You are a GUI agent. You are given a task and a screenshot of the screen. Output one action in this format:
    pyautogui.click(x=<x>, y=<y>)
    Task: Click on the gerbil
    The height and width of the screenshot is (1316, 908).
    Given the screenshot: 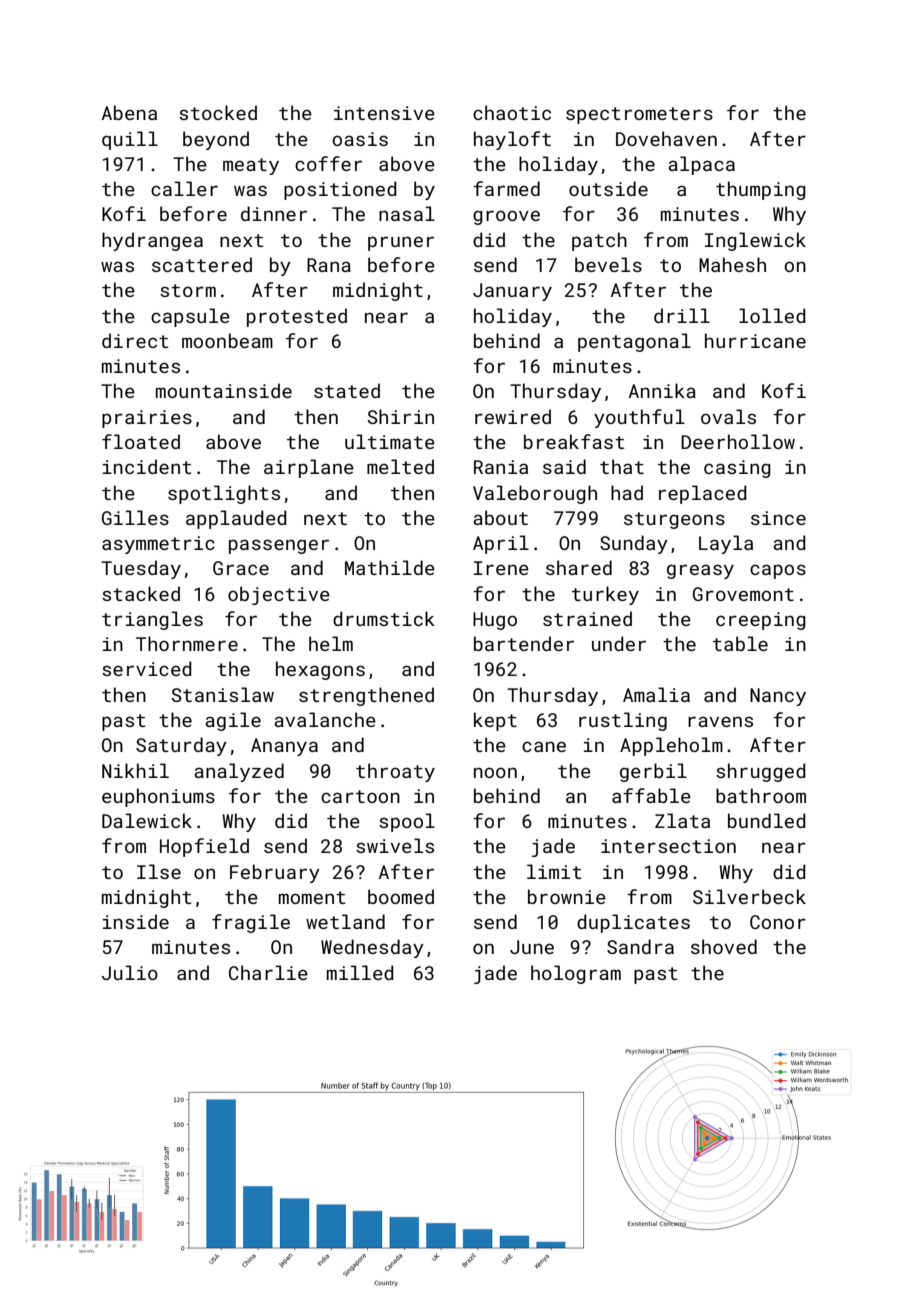 What is the action you would take?
    pyautogui.click(x=653, y=772)
